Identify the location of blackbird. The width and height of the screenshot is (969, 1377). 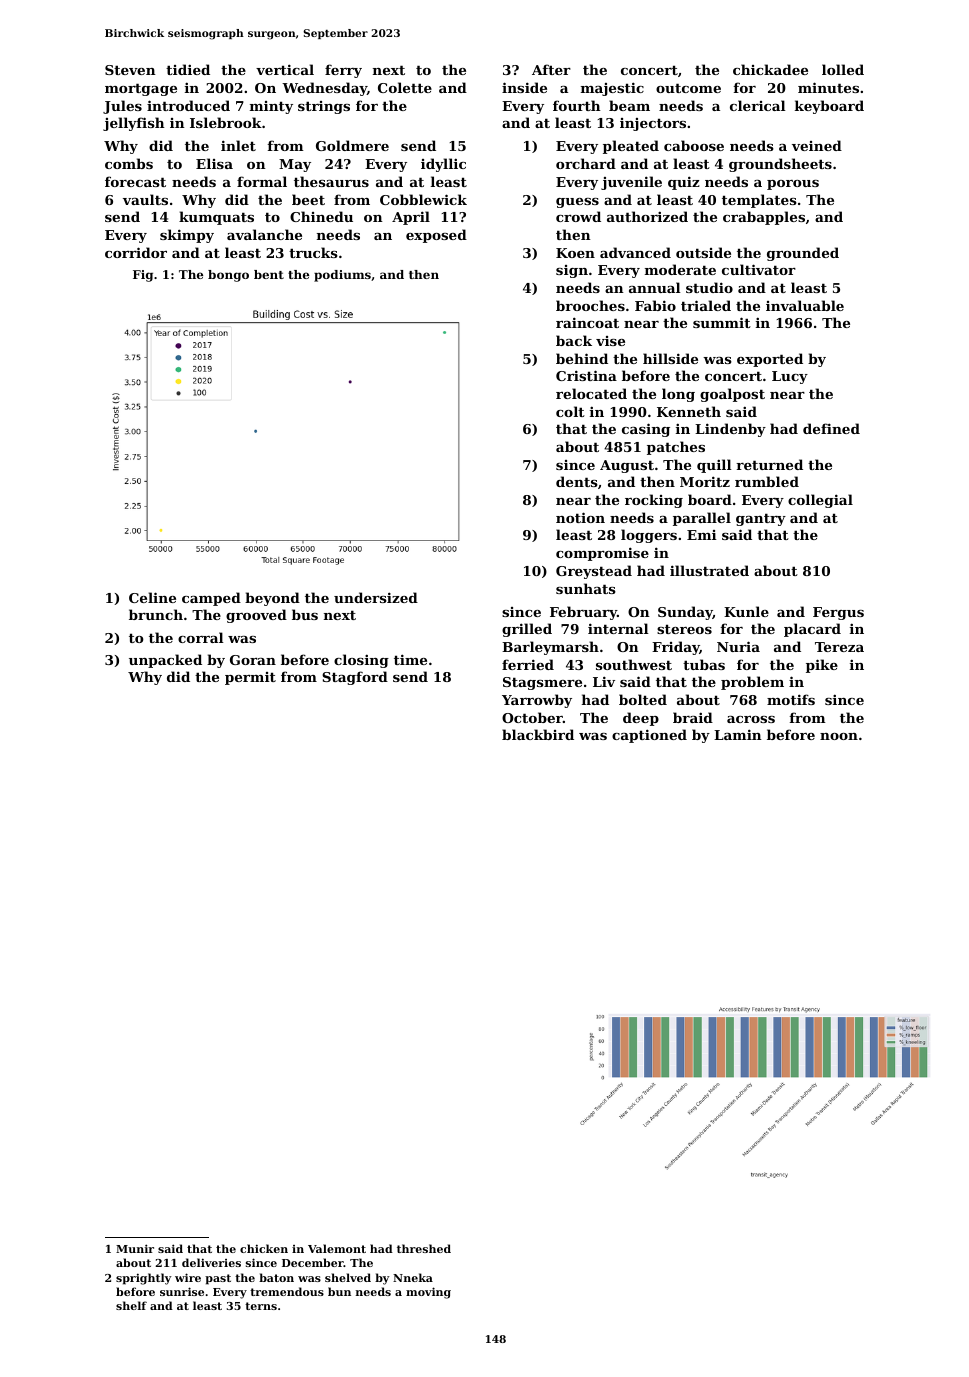
(538, 734).
